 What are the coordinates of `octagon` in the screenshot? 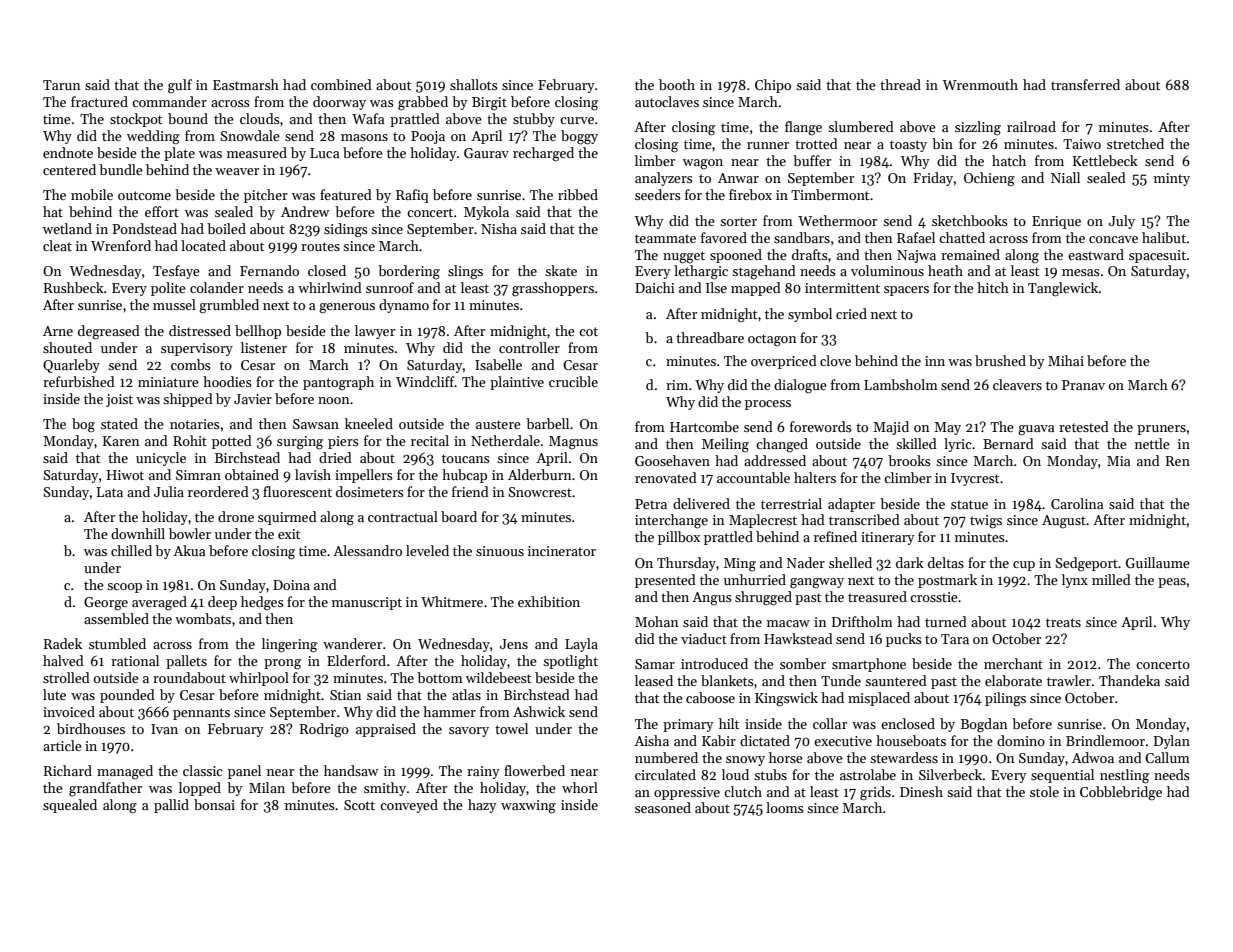 It's located at (772, 340).
